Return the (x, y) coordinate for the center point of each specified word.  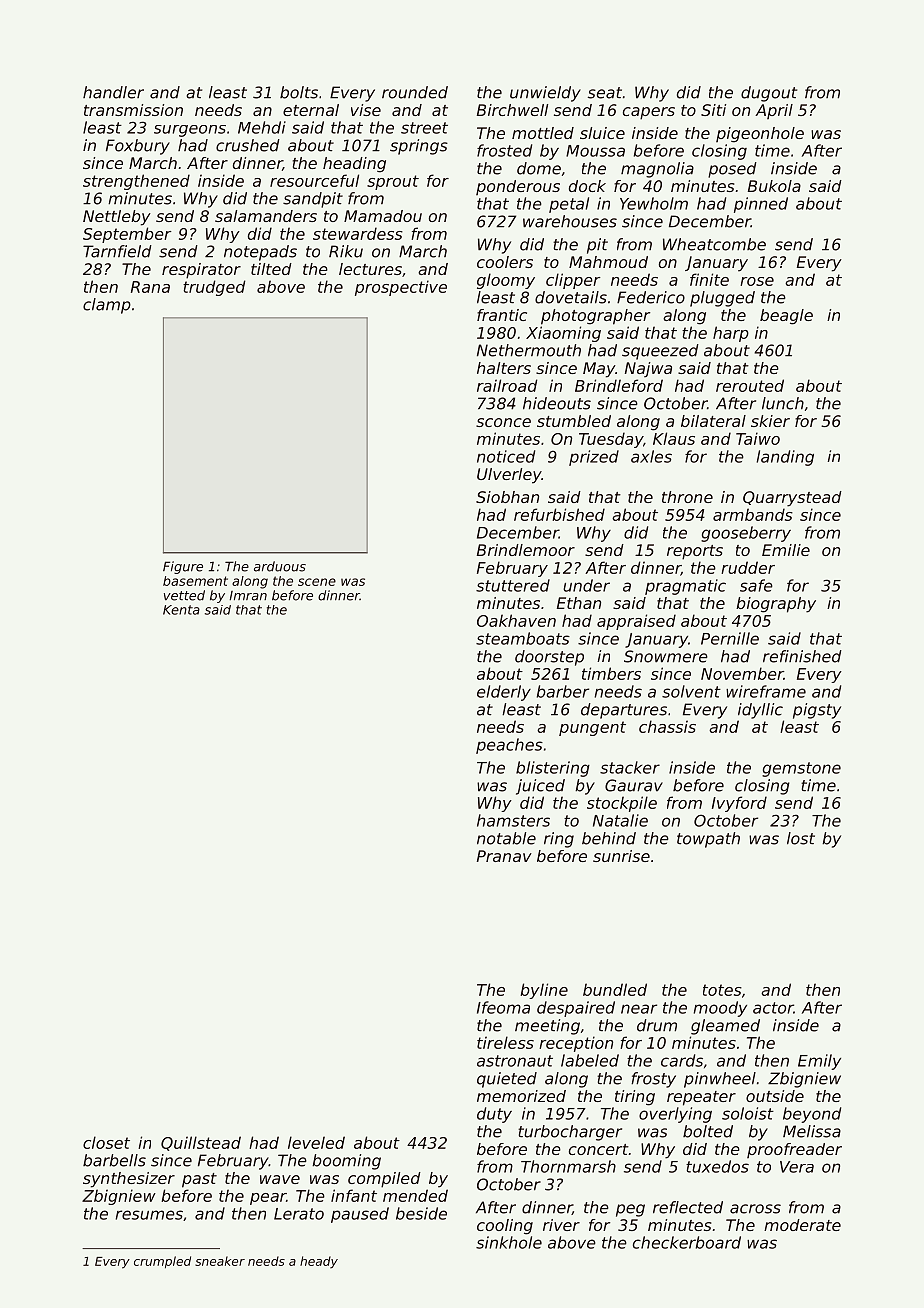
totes (722, 990)
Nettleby (117, 218)
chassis (667, 726)
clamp (107, 306)
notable (506, 838)
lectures (370, 269)
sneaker (220, 1261)
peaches (509, 746)
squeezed (660, 352)
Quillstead (201, 1143)
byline (544, 991)
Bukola (774, 186)
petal (569, 205)
